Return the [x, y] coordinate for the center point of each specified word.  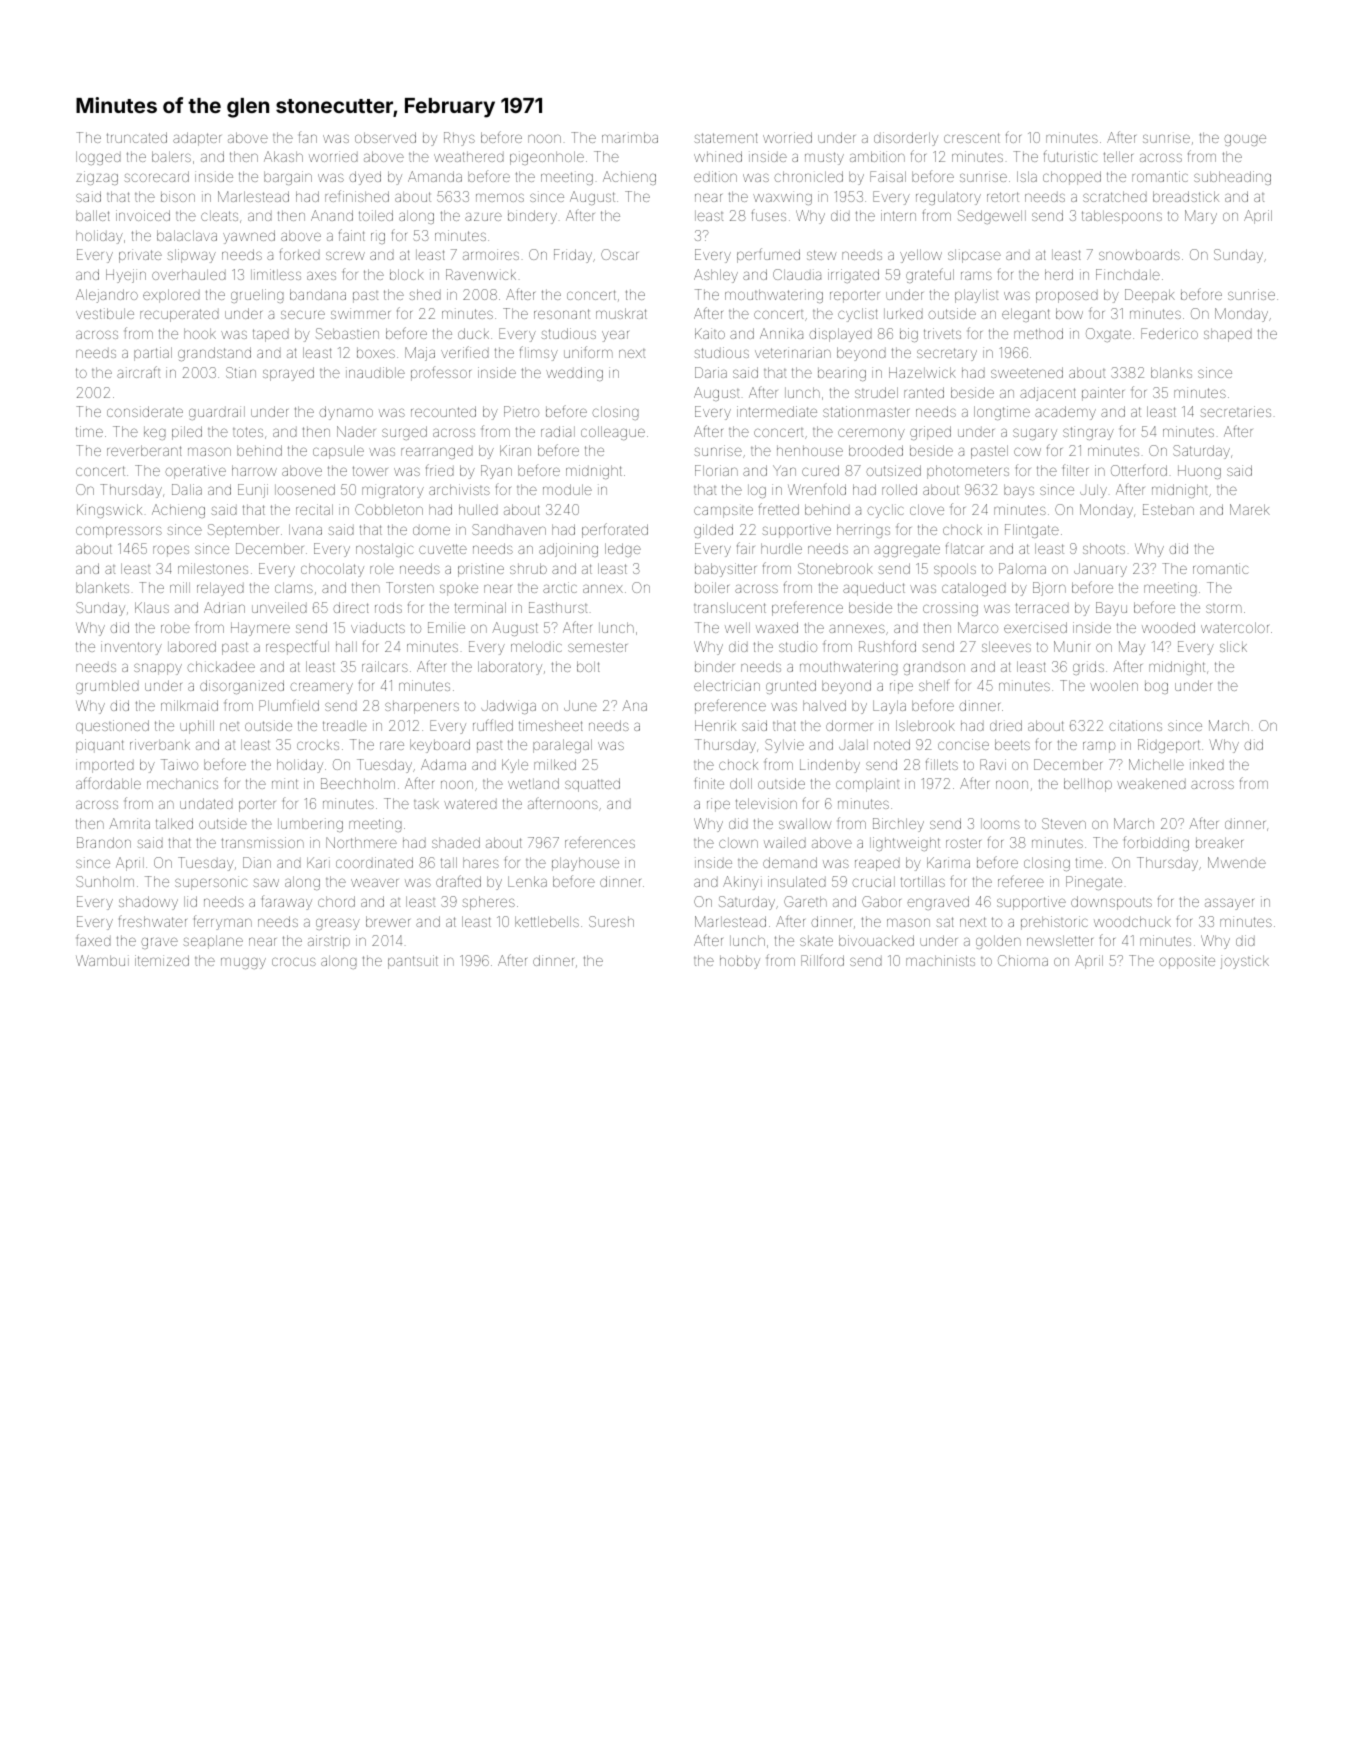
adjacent [1048, 394]
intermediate [777, 411]
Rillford [822, 960]
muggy [243, 963]
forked [300, 254]
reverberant [144, 450]
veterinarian [793, 352]
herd [1059, 274]
